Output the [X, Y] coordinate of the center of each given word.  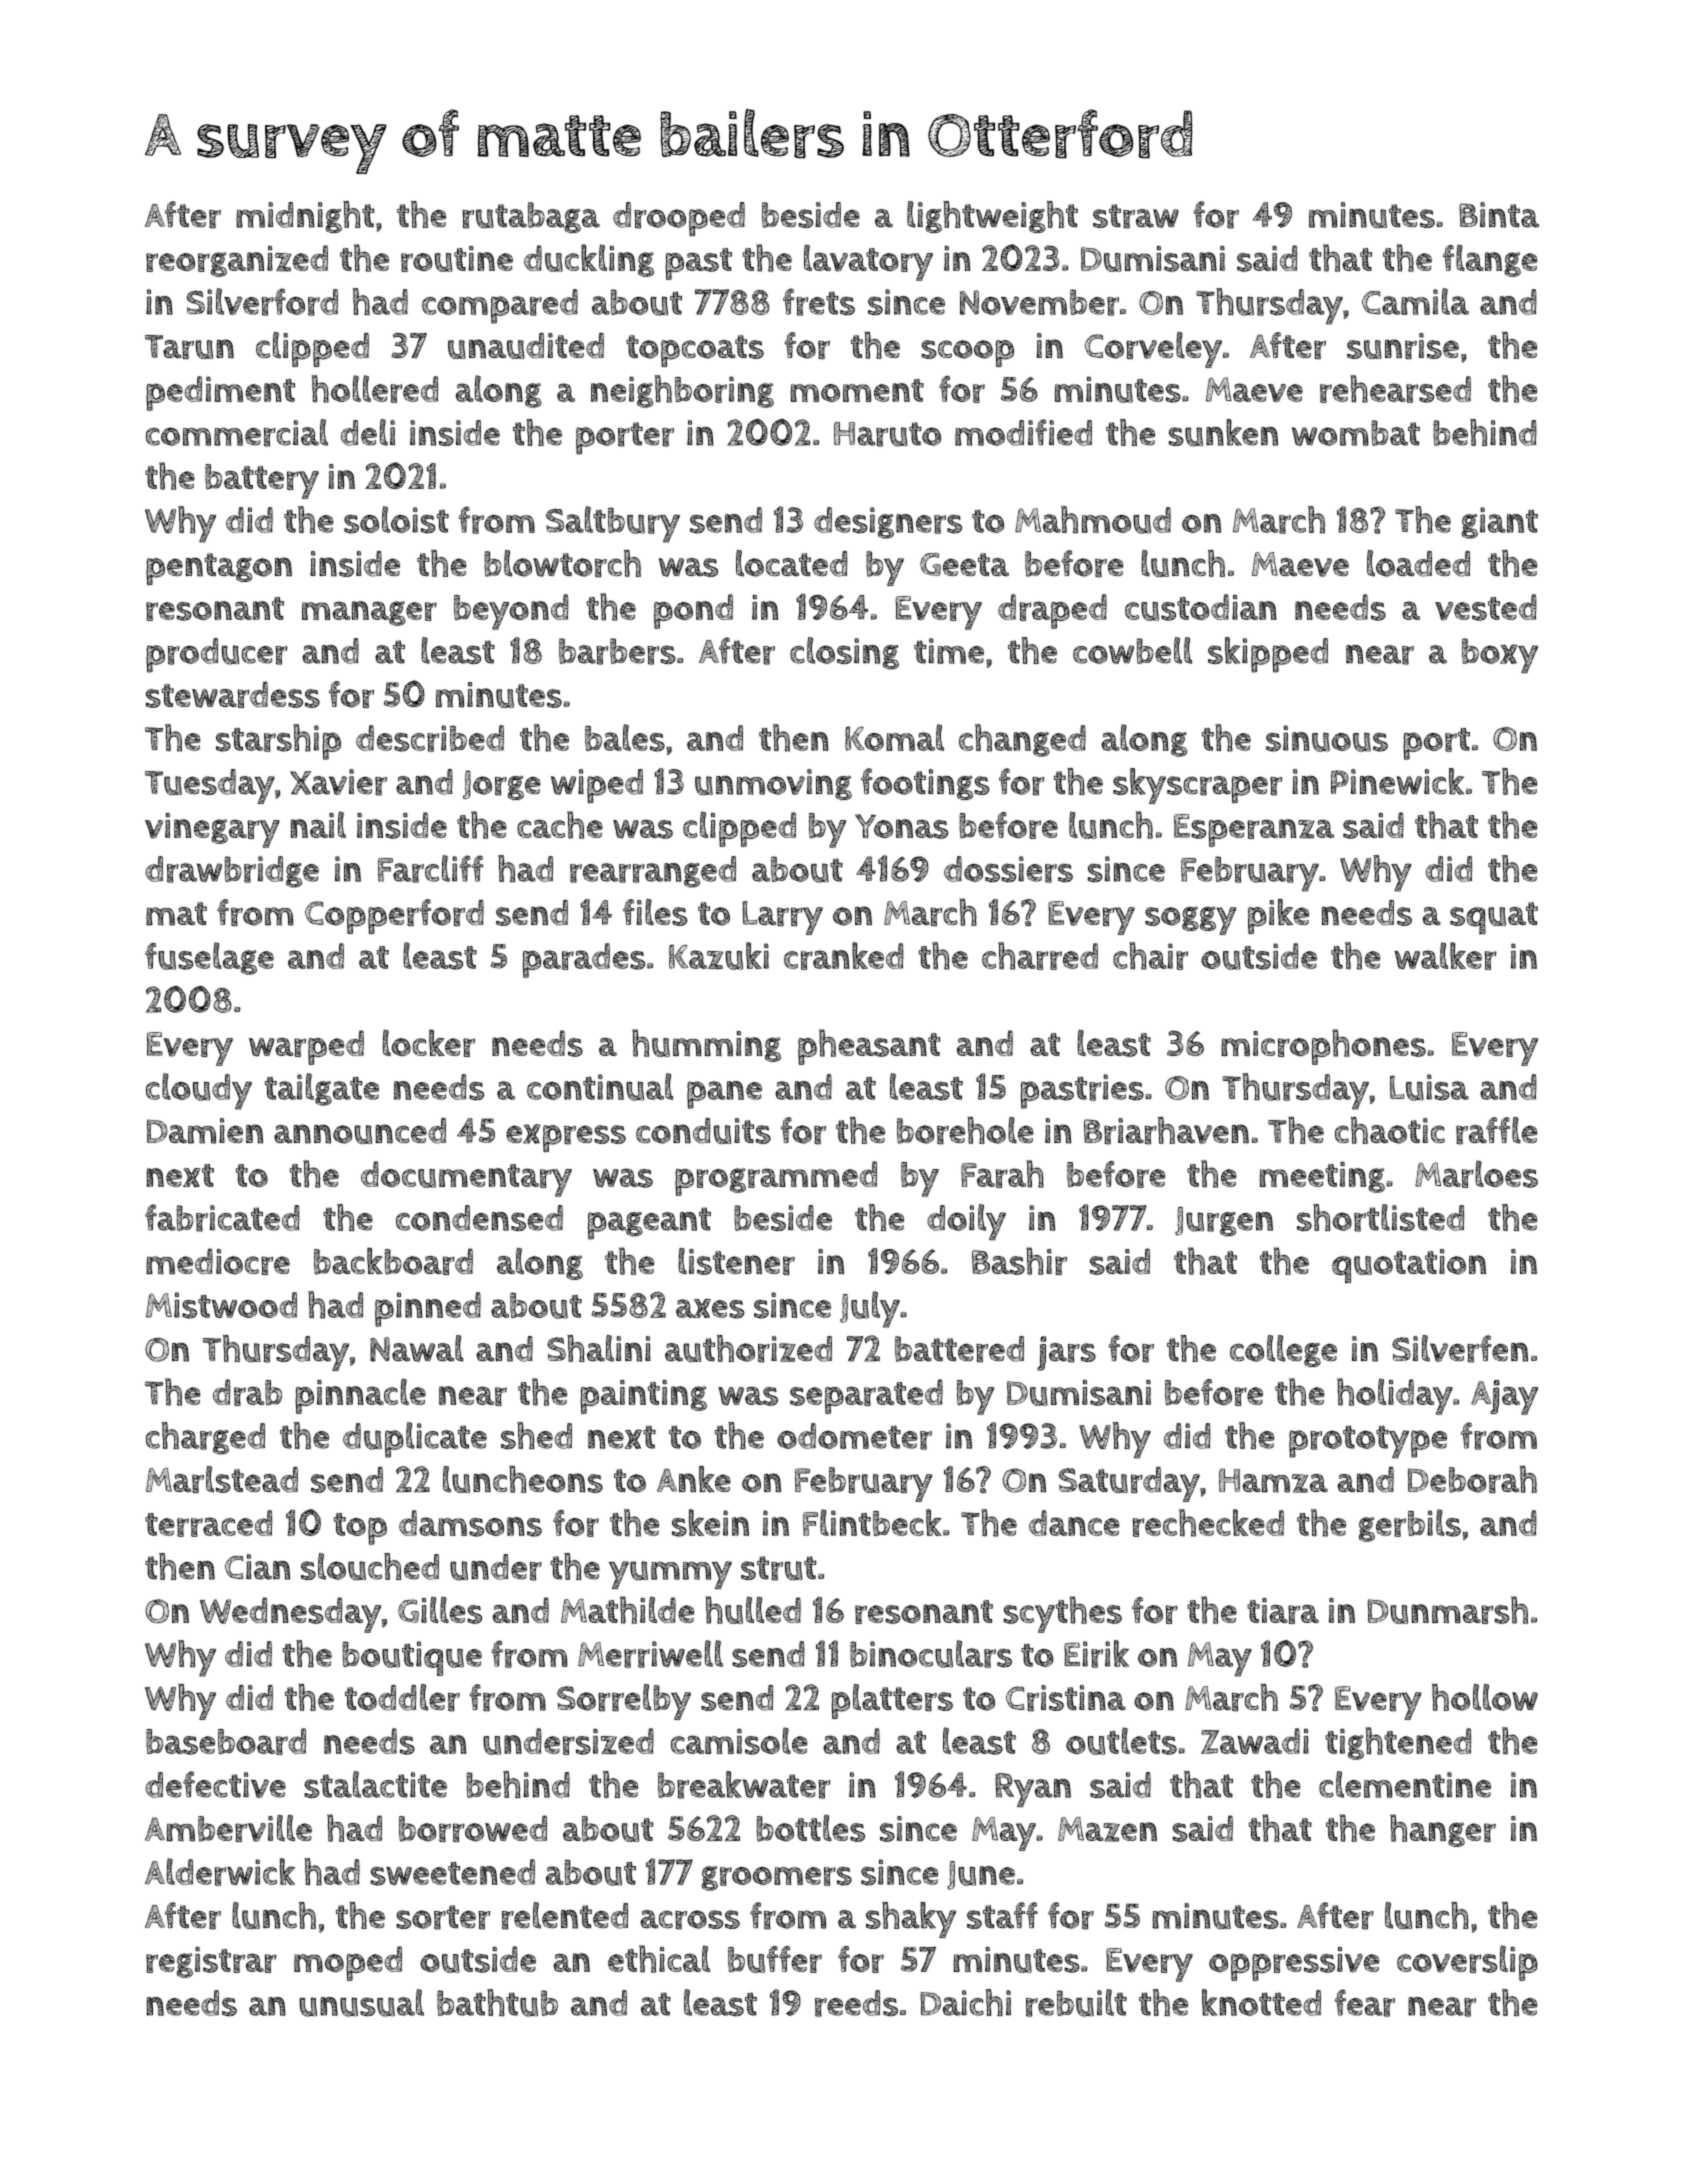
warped [306, 1047]
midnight [305, 217]
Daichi [965, 2002]
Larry [782, 918]
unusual [361, 2003]
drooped [679, 219]
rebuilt [1076, 2003]
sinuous [1327, 738]
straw [1136, 216]
